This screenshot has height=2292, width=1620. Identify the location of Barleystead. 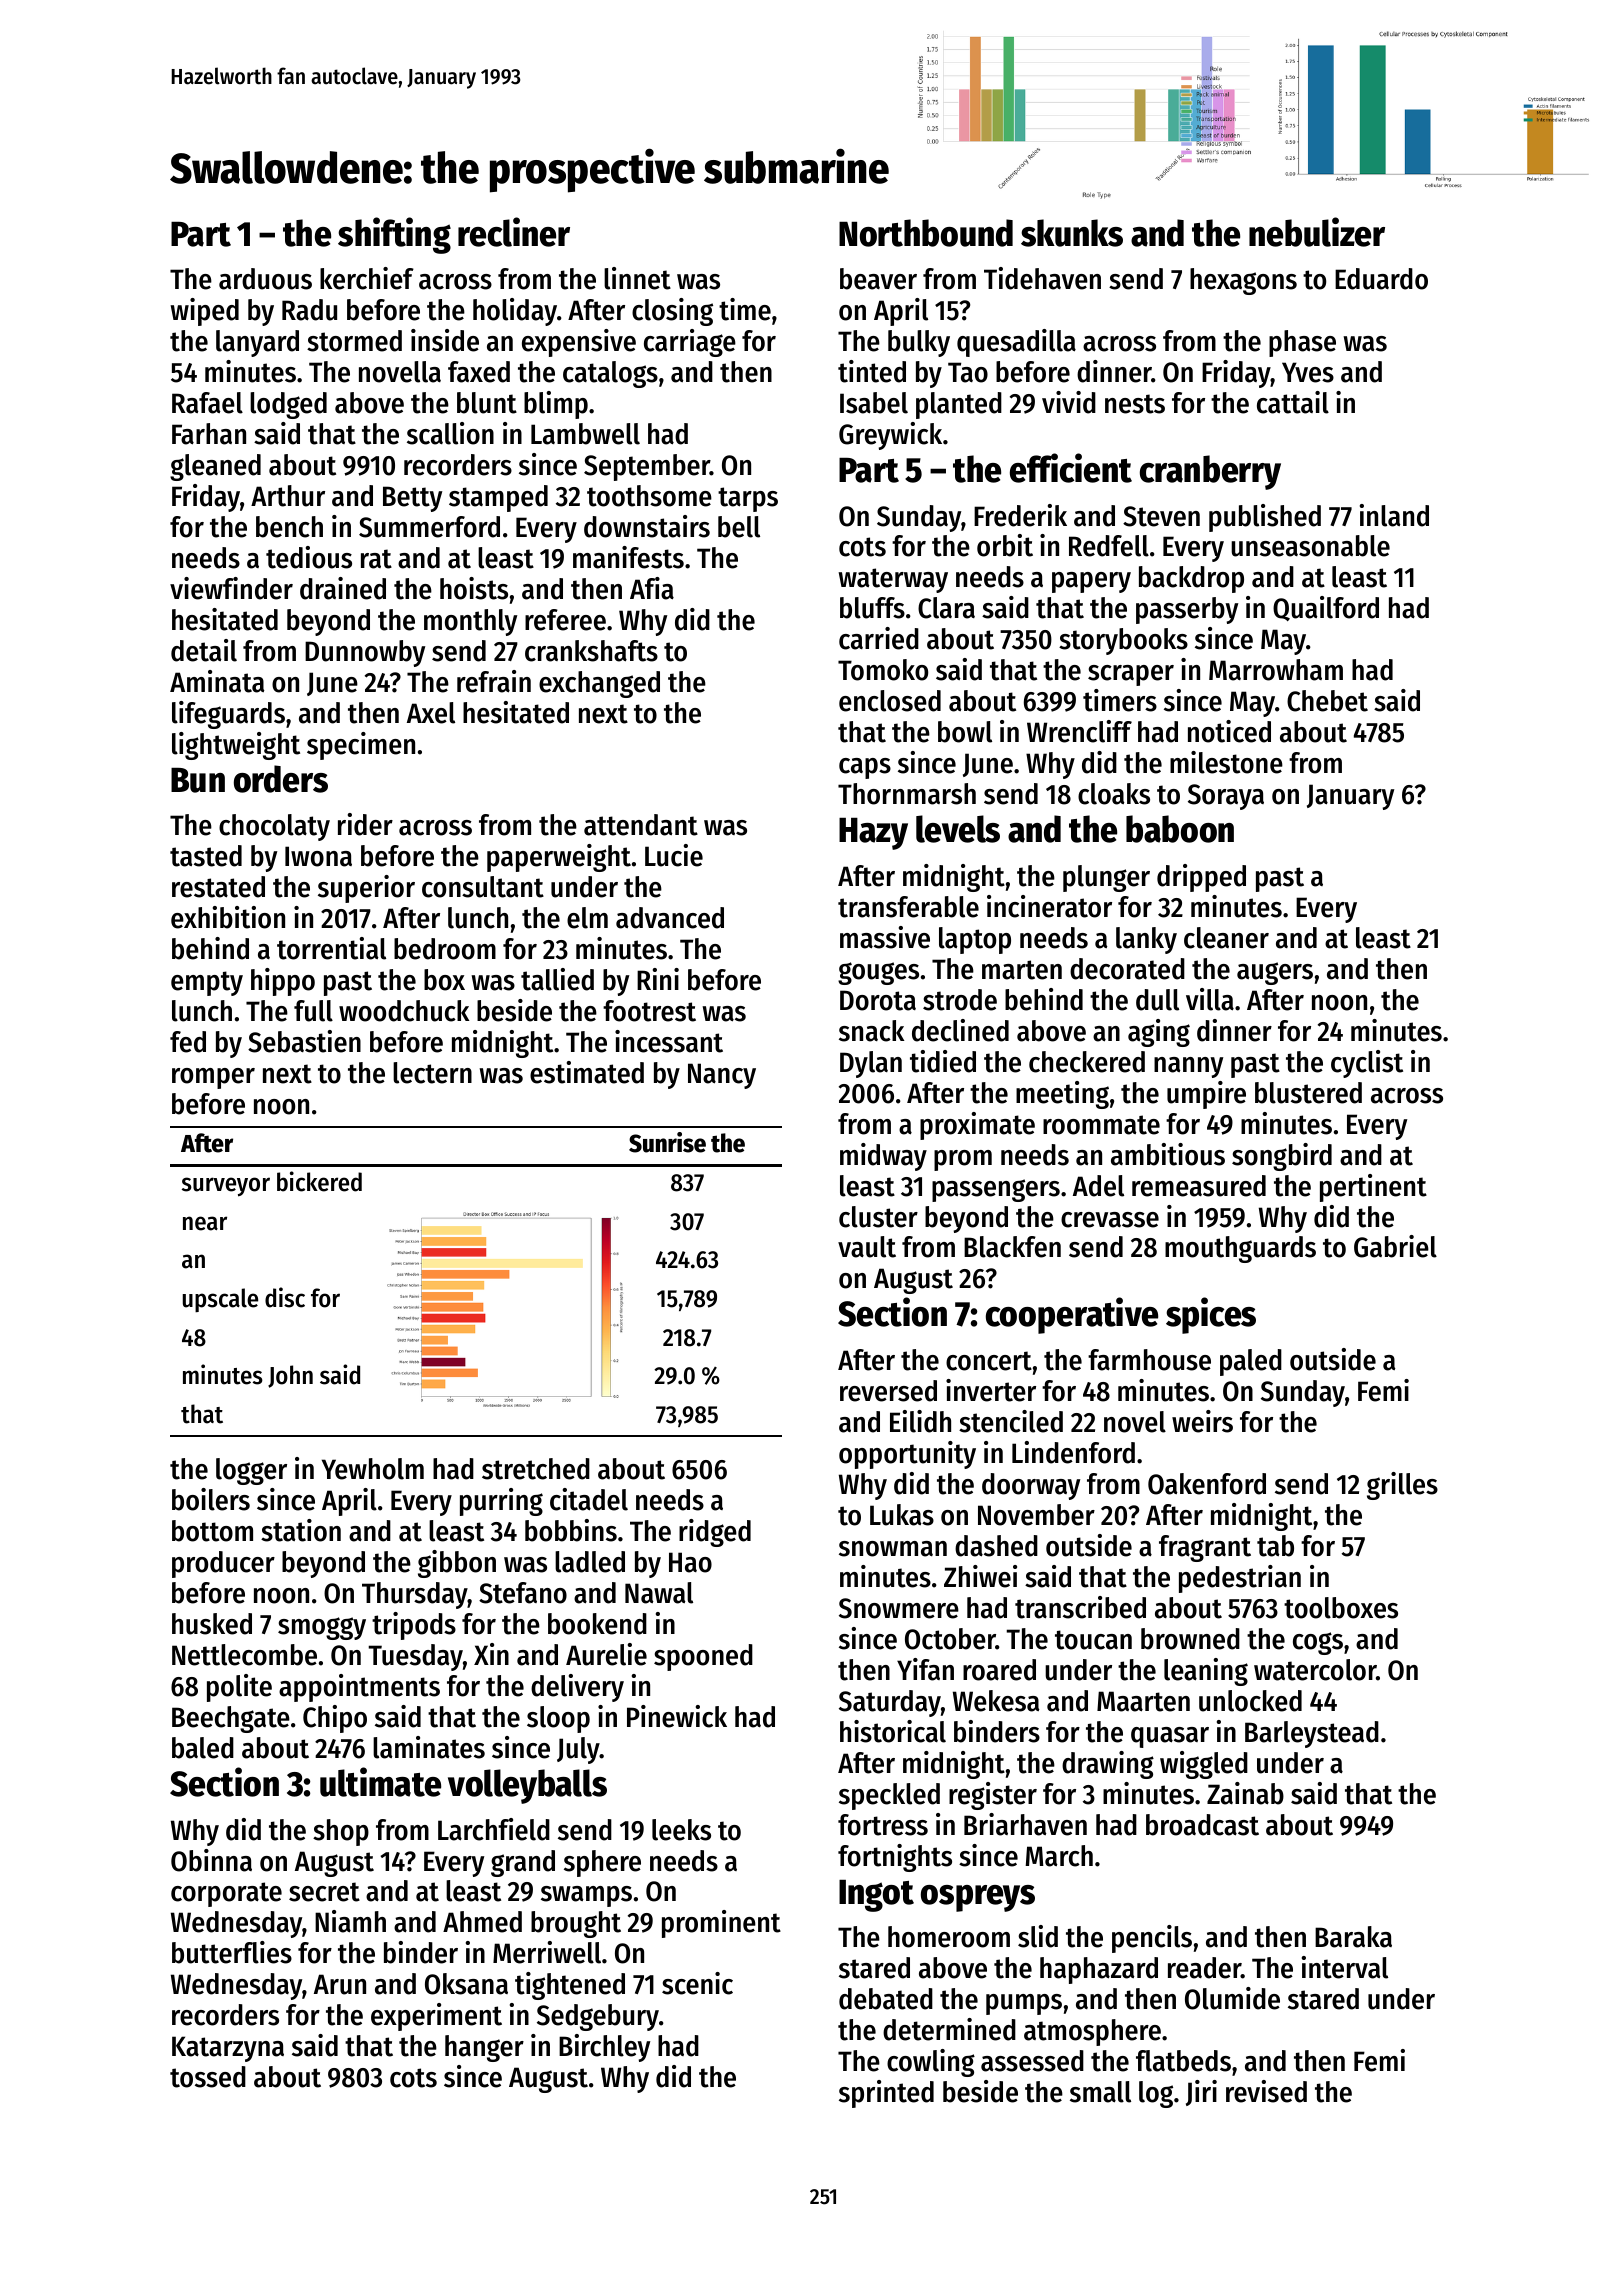
(1312, 1734).
